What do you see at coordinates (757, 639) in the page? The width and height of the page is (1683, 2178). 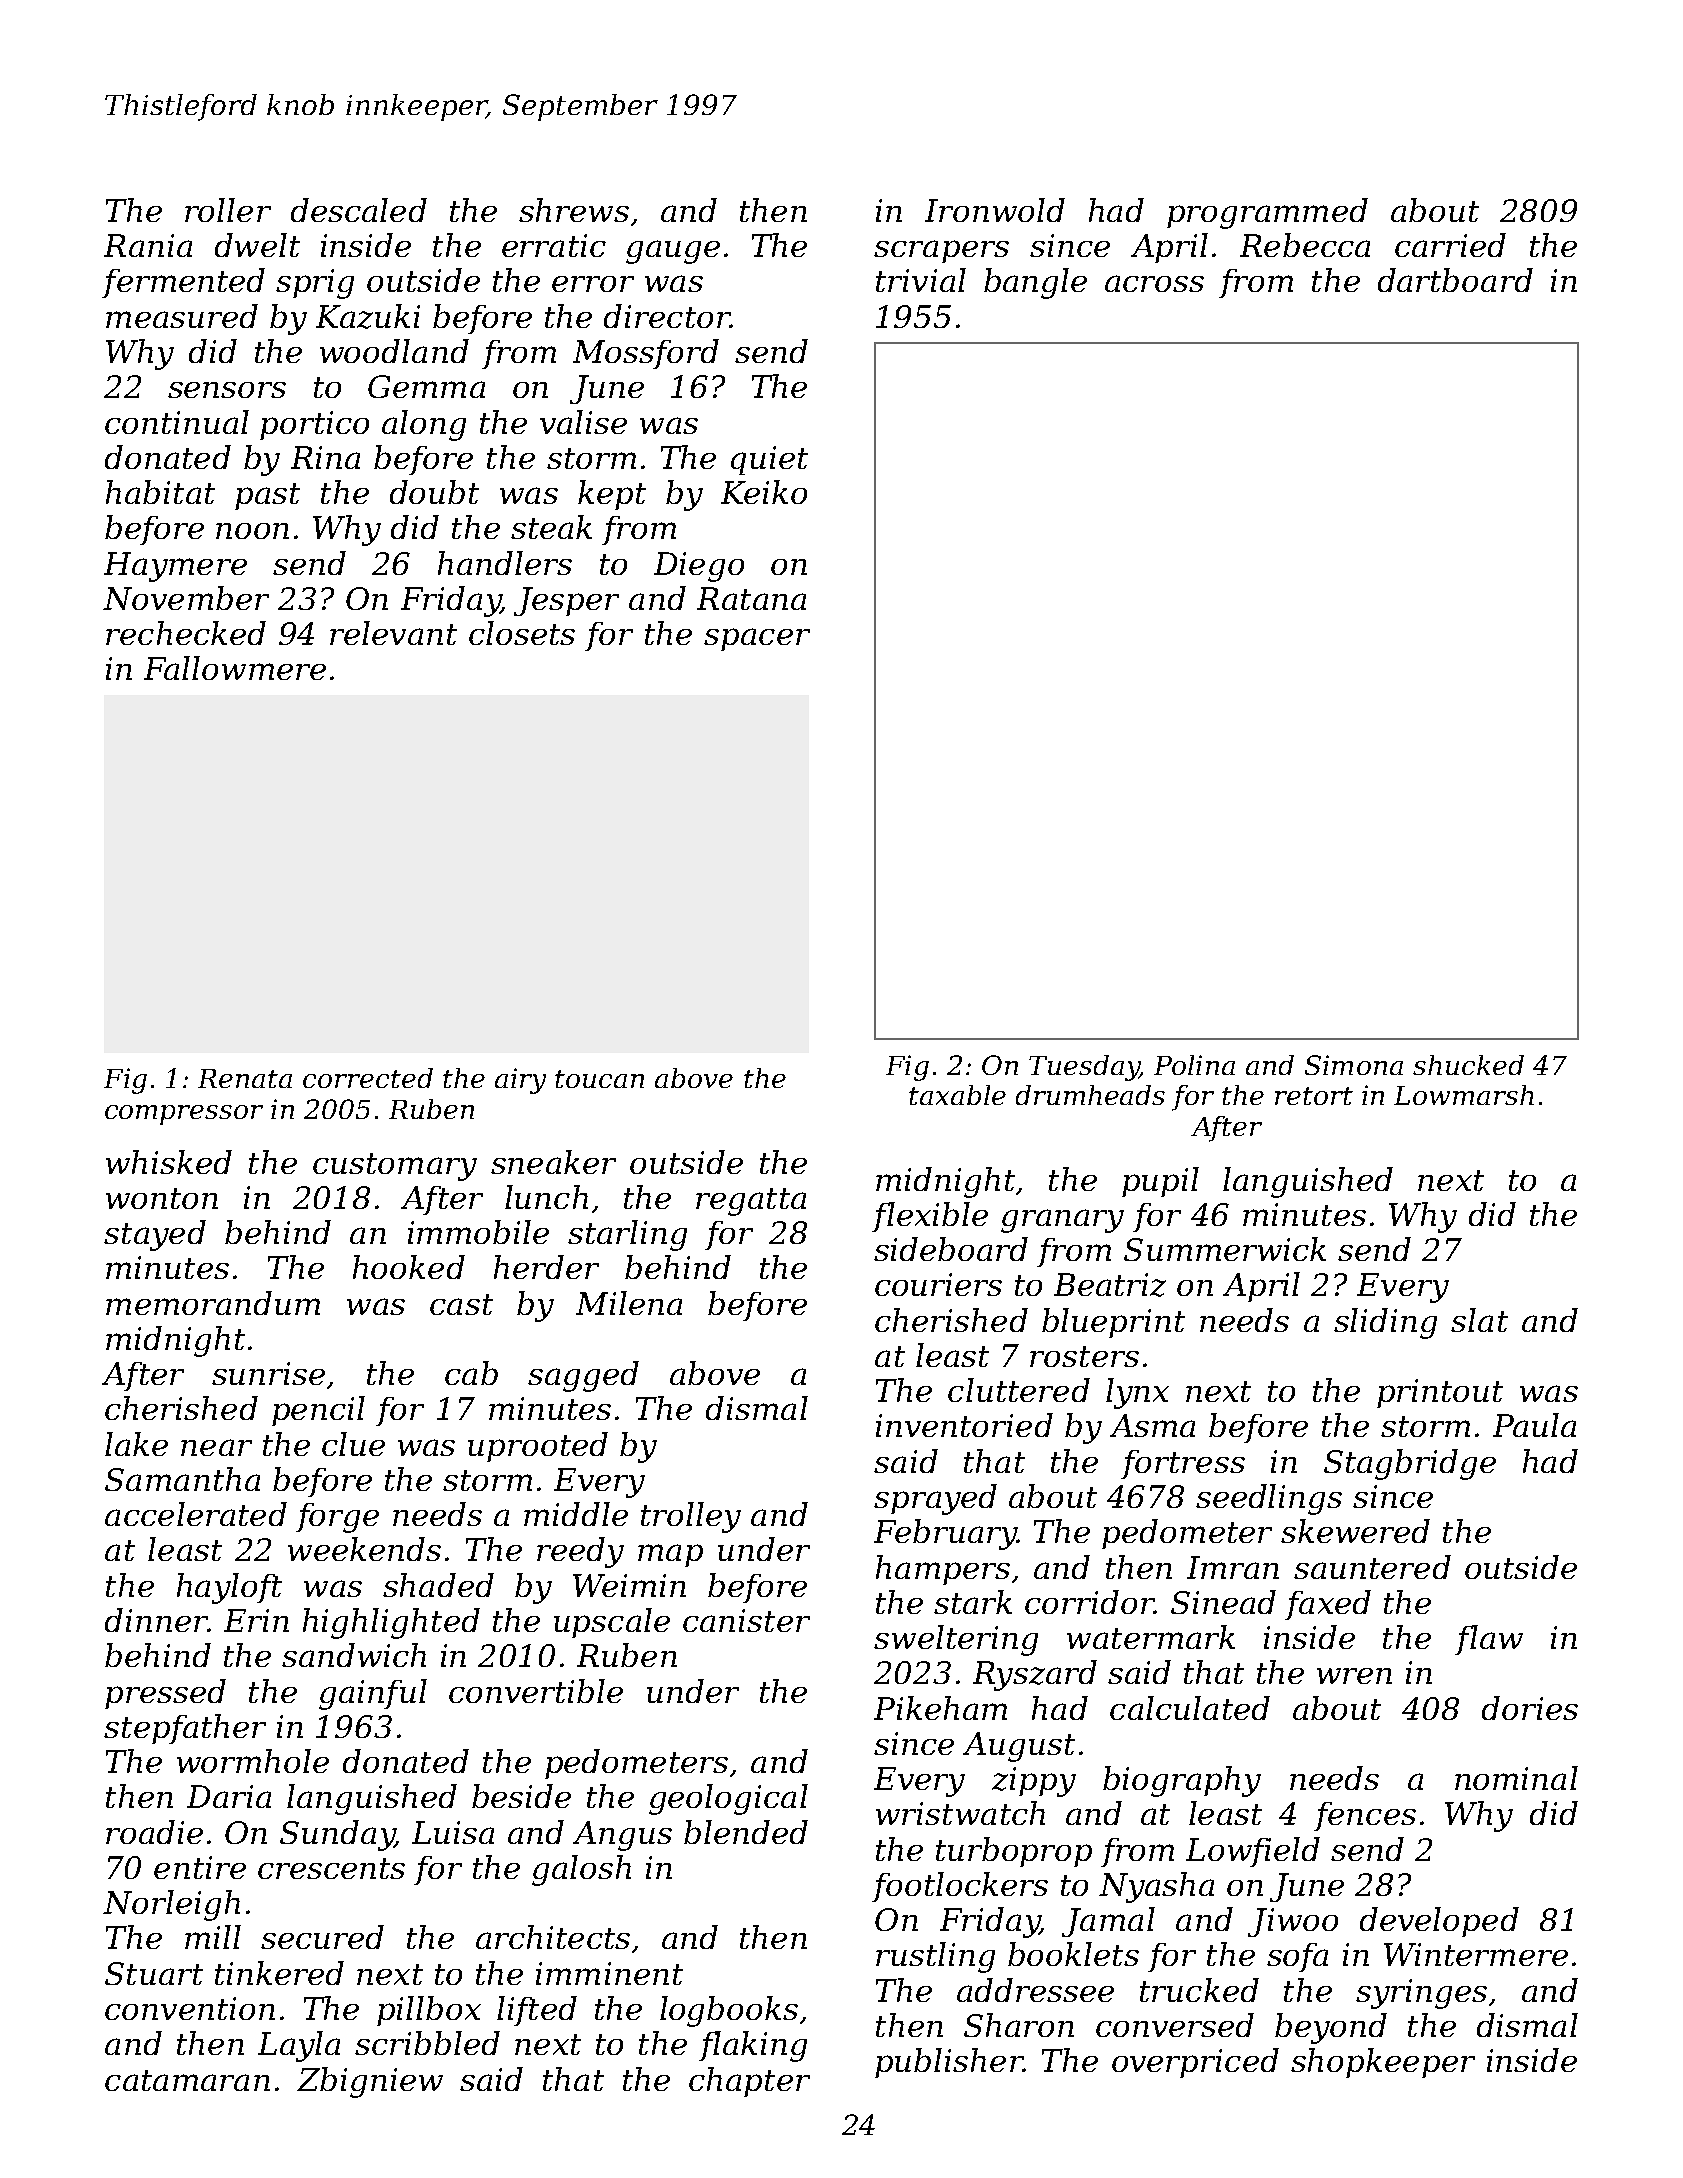 I see `spacer` at bounding box center [757, 639].
